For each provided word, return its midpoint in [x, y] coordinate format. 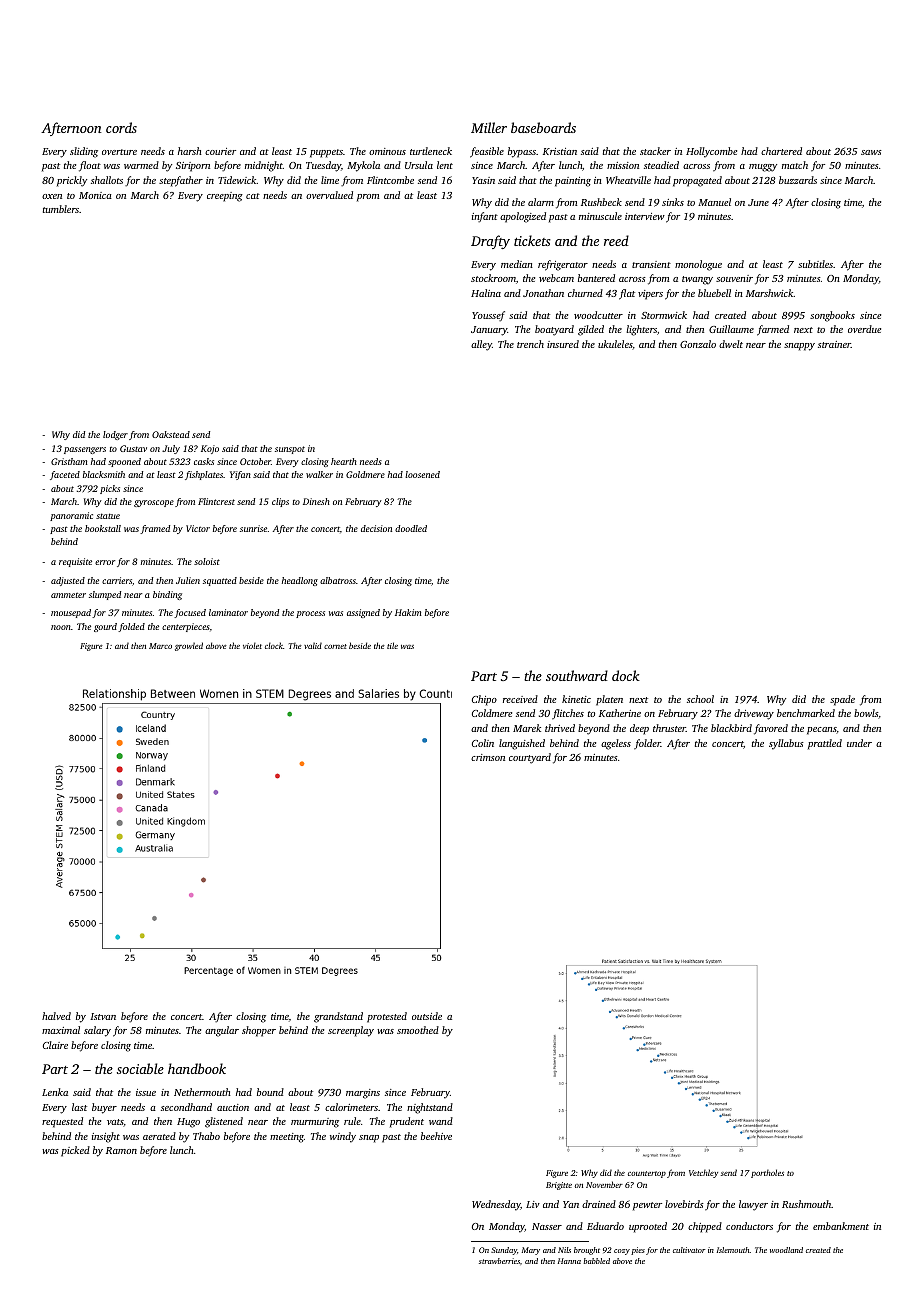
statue [108, 516]
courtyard [530, 758]
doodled [411, 528]
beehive [436, 1136]
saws [871, 152]
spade [842, 700]
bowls [866, 713]
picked [75, 1151]
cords [121, 127]
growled [189, 646]
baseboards [543, 127]
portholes [767, 1173]
